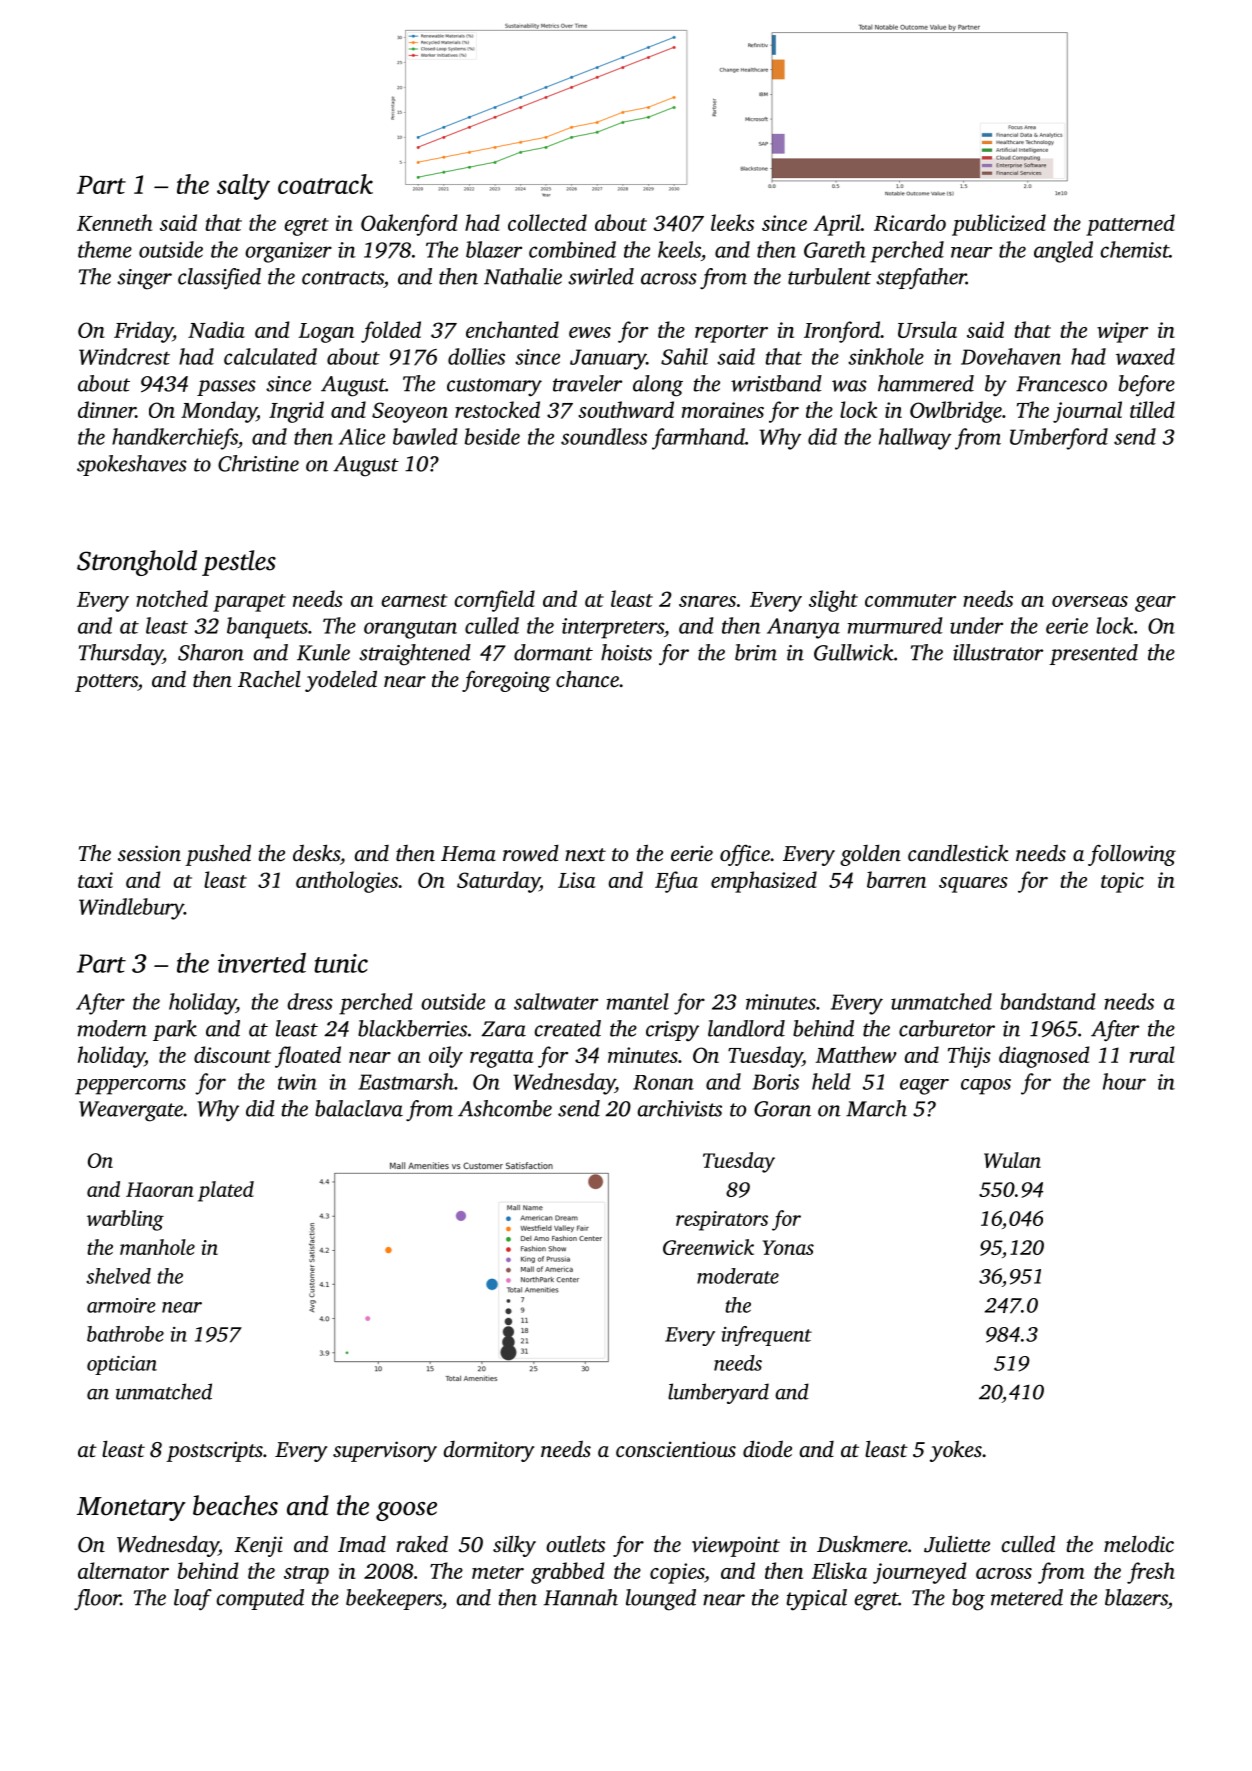 The image size is (1252, 1771). What do you see at coordinates (112, 1028) in the image?
I see `modern` at bounding box center [112, 1028].
